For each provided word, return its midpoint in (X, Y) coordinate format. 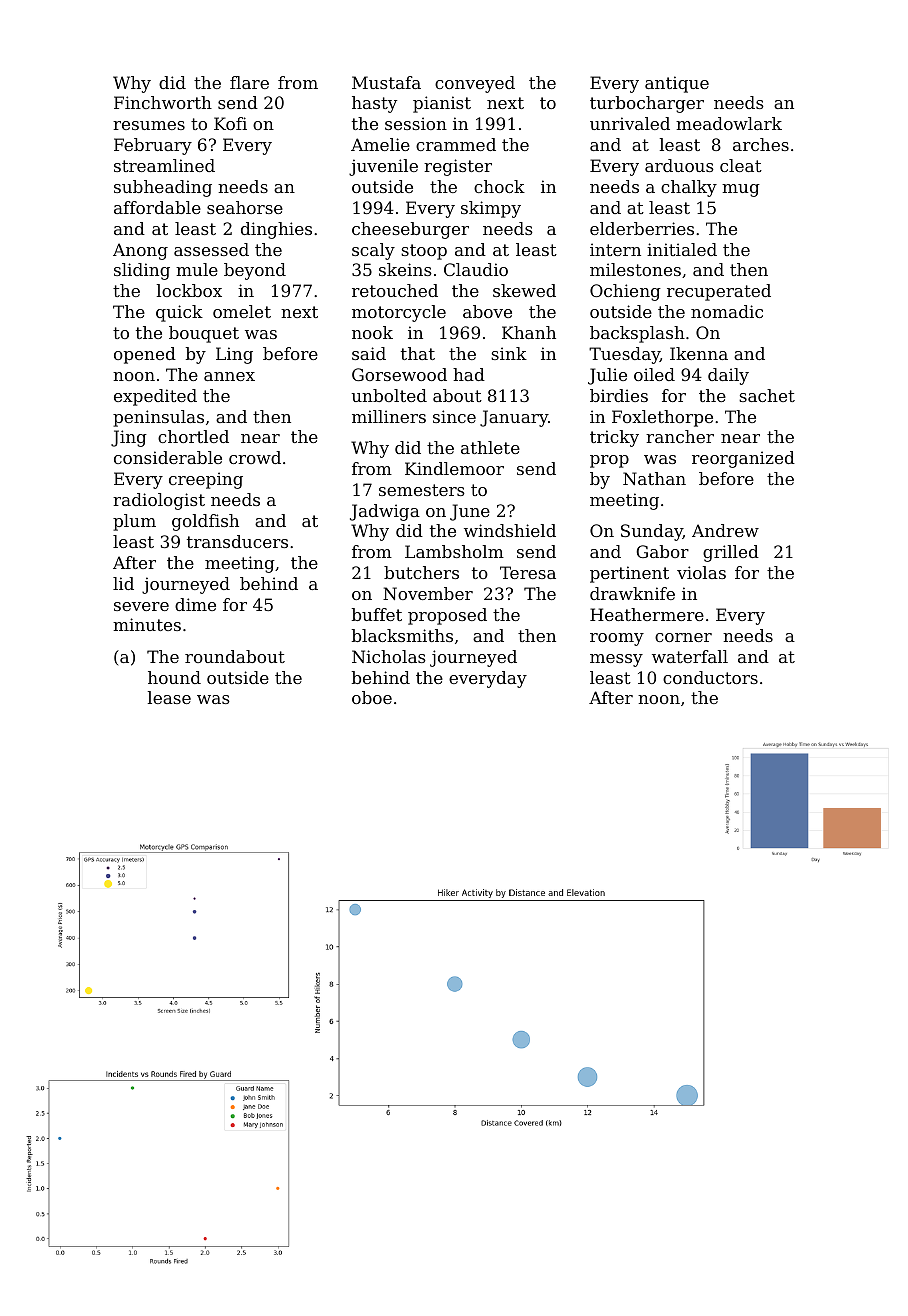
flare (249, 82)
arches (761, 144)
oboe (372, 697)
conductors (710, 677)
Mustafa (386, 82)
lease (169, 697)
